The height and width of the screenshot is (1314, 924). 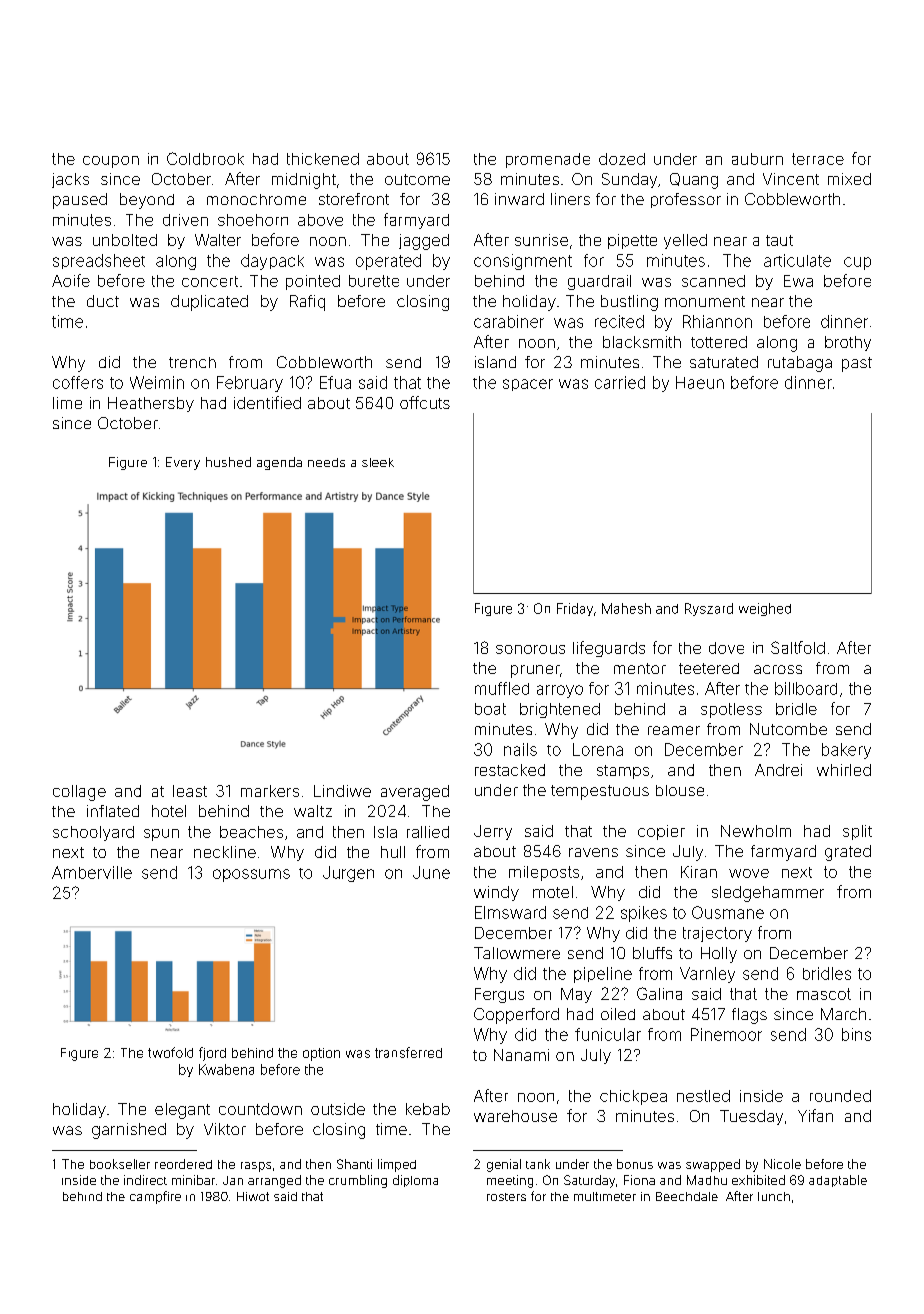 I want to click on Nanami, so click(x=521, y=1055).
